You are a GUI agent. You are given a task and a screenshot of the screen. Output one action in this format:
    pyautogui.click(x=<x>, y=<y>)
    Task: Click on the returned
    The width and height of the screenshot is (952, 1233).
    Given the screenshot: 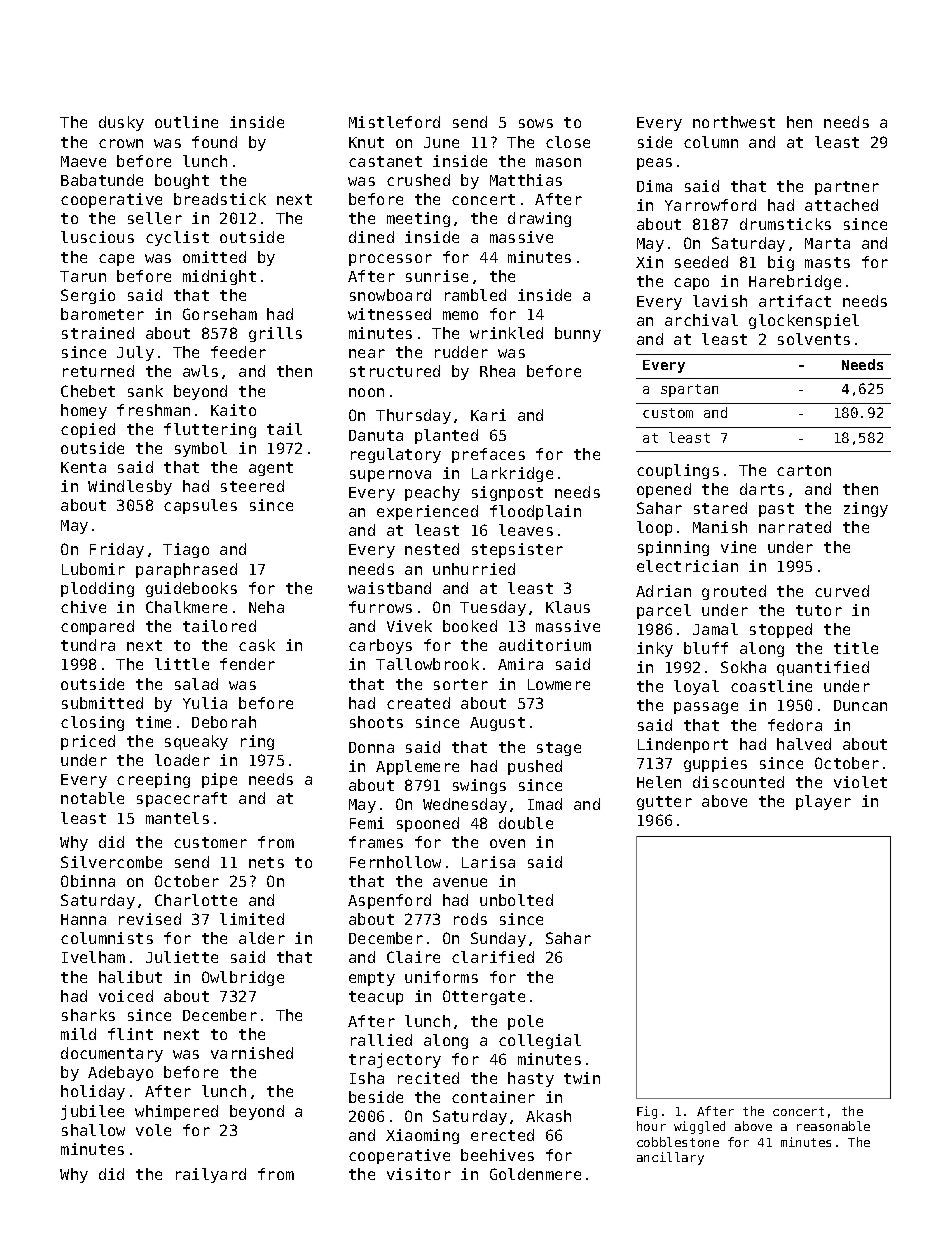 What is the action you would take?
    pyautogui.click(x=98, y=371)
